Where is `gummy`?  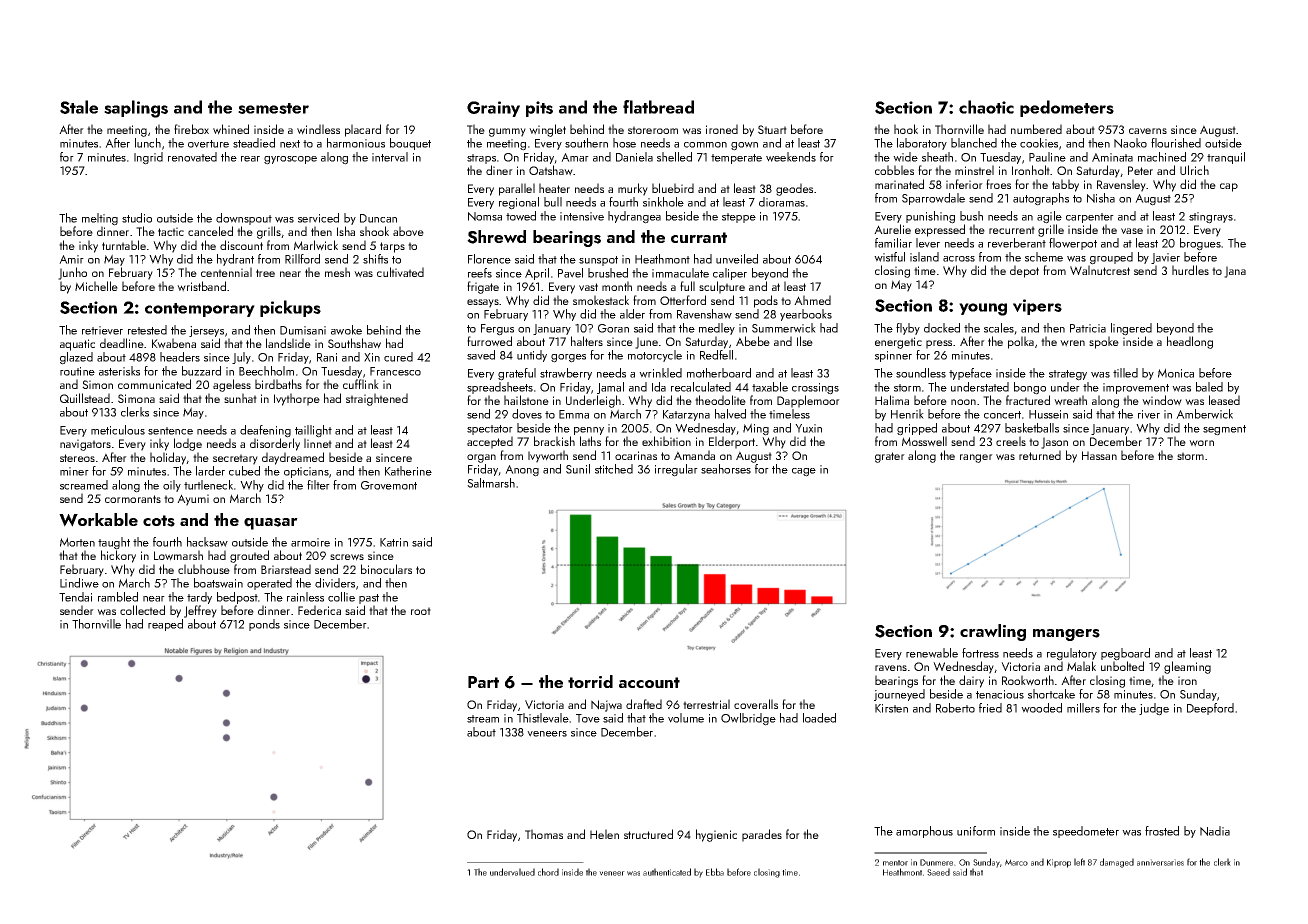
gummy is located at coordinates (507, 132).
